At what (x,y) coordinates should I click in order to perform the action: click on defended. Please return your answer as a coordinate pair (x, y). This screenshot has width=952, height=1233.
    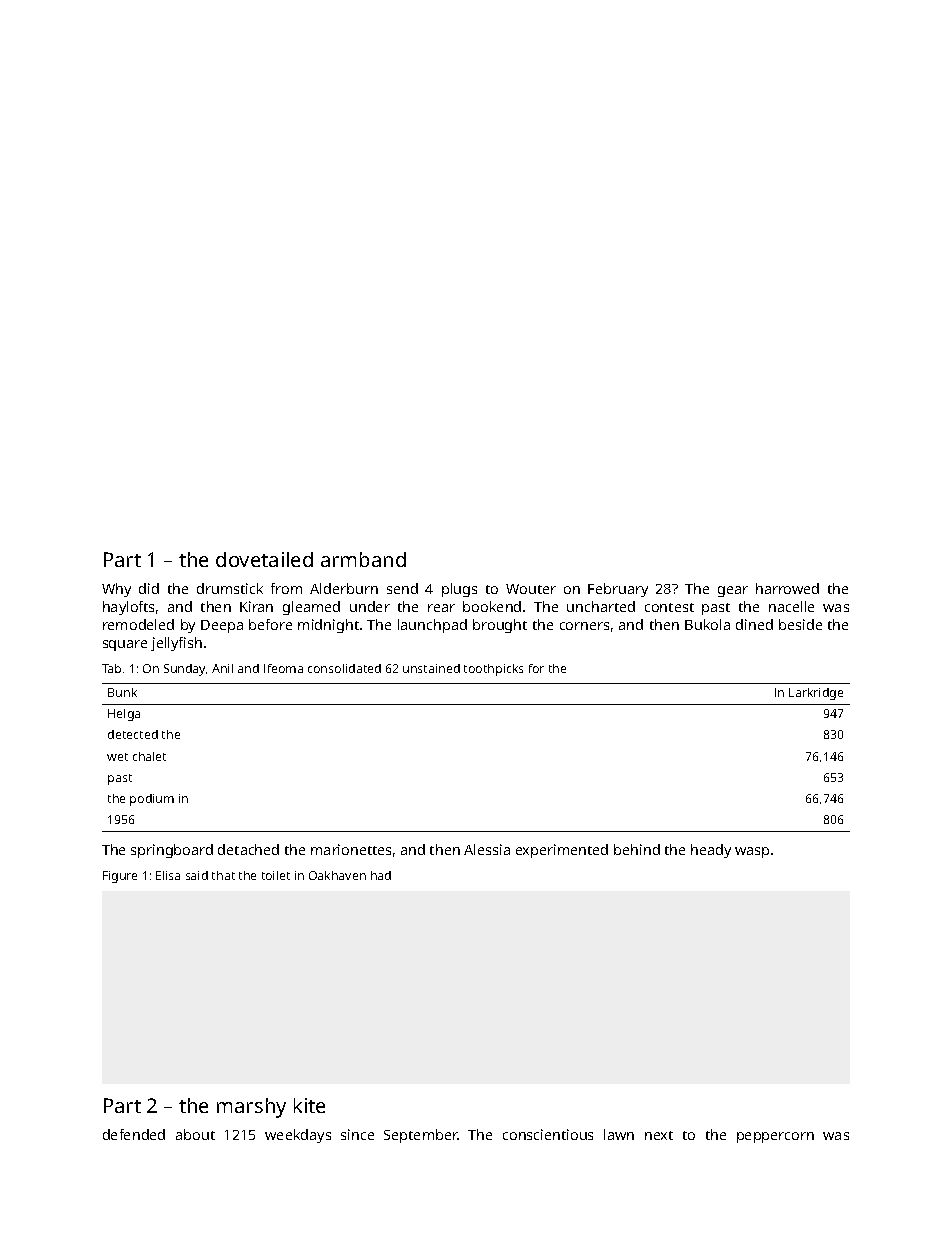
    Looking at the image, I should click on (134, 1134).
